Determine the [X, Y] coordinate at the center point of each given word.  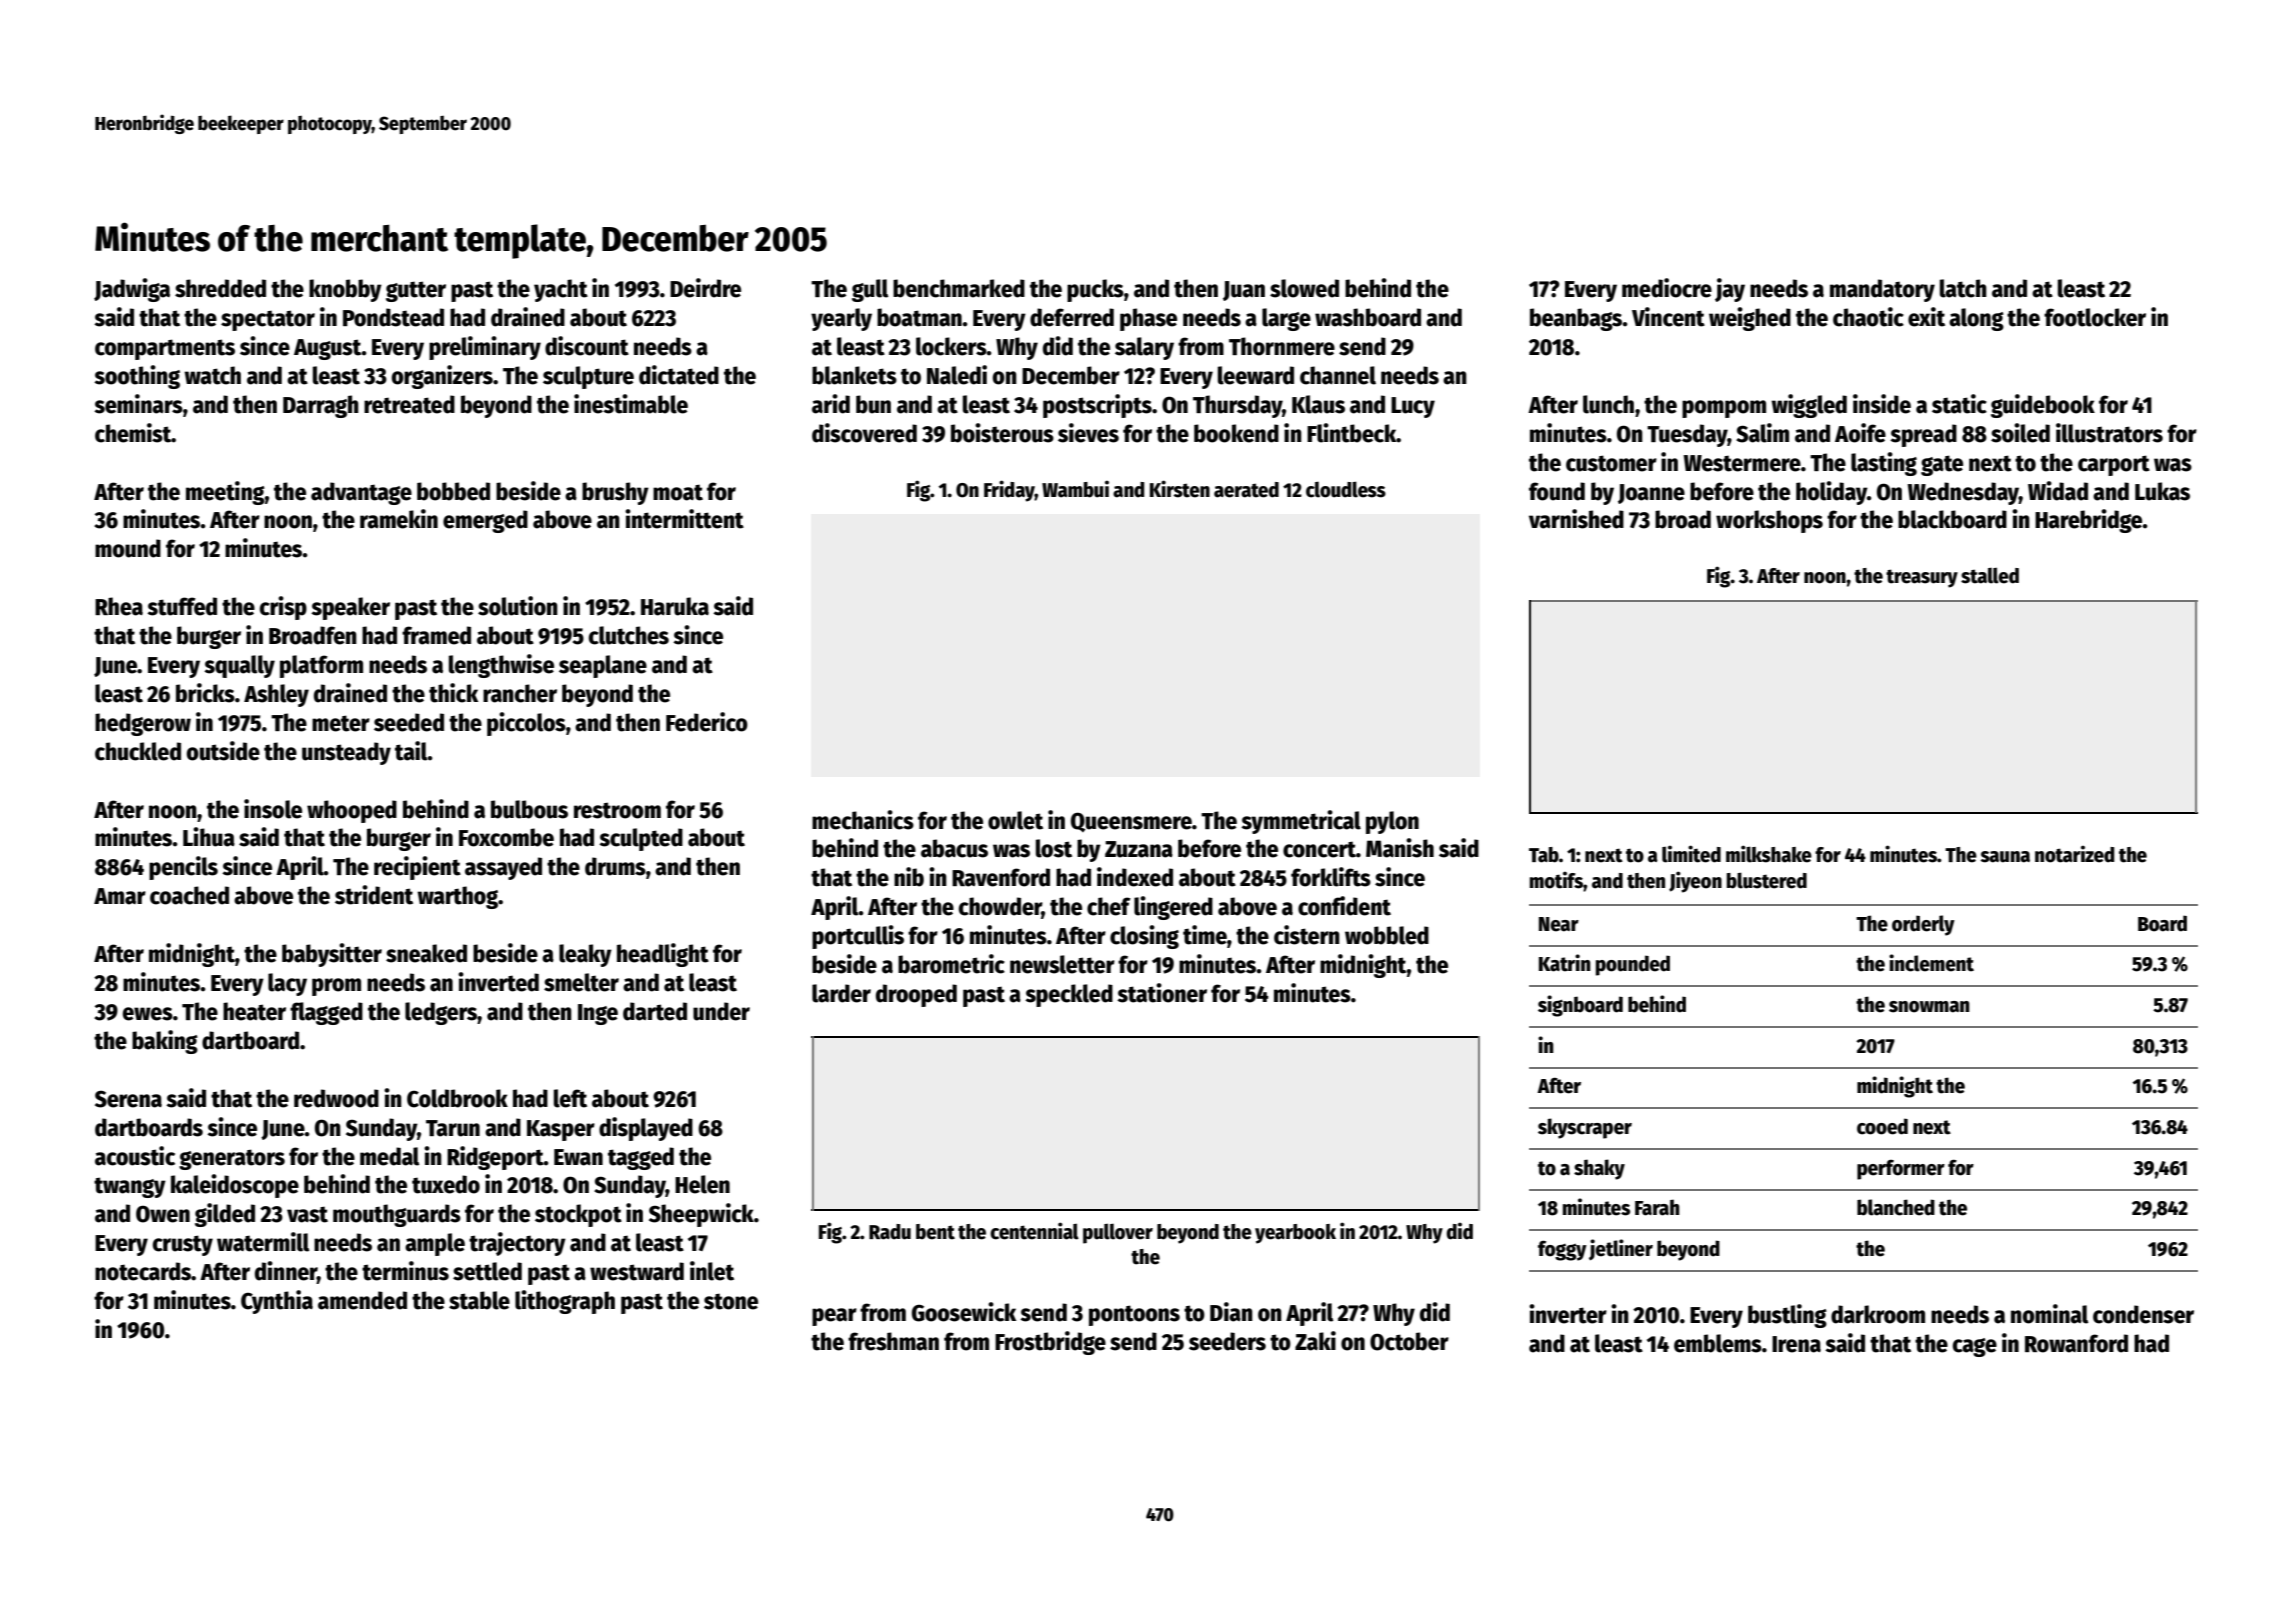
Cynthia [277, 1302]
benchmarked [959, 288]
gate [1942, 465]
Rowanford [2076, 1343]
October [1409, 1341]
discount [587, 346]
